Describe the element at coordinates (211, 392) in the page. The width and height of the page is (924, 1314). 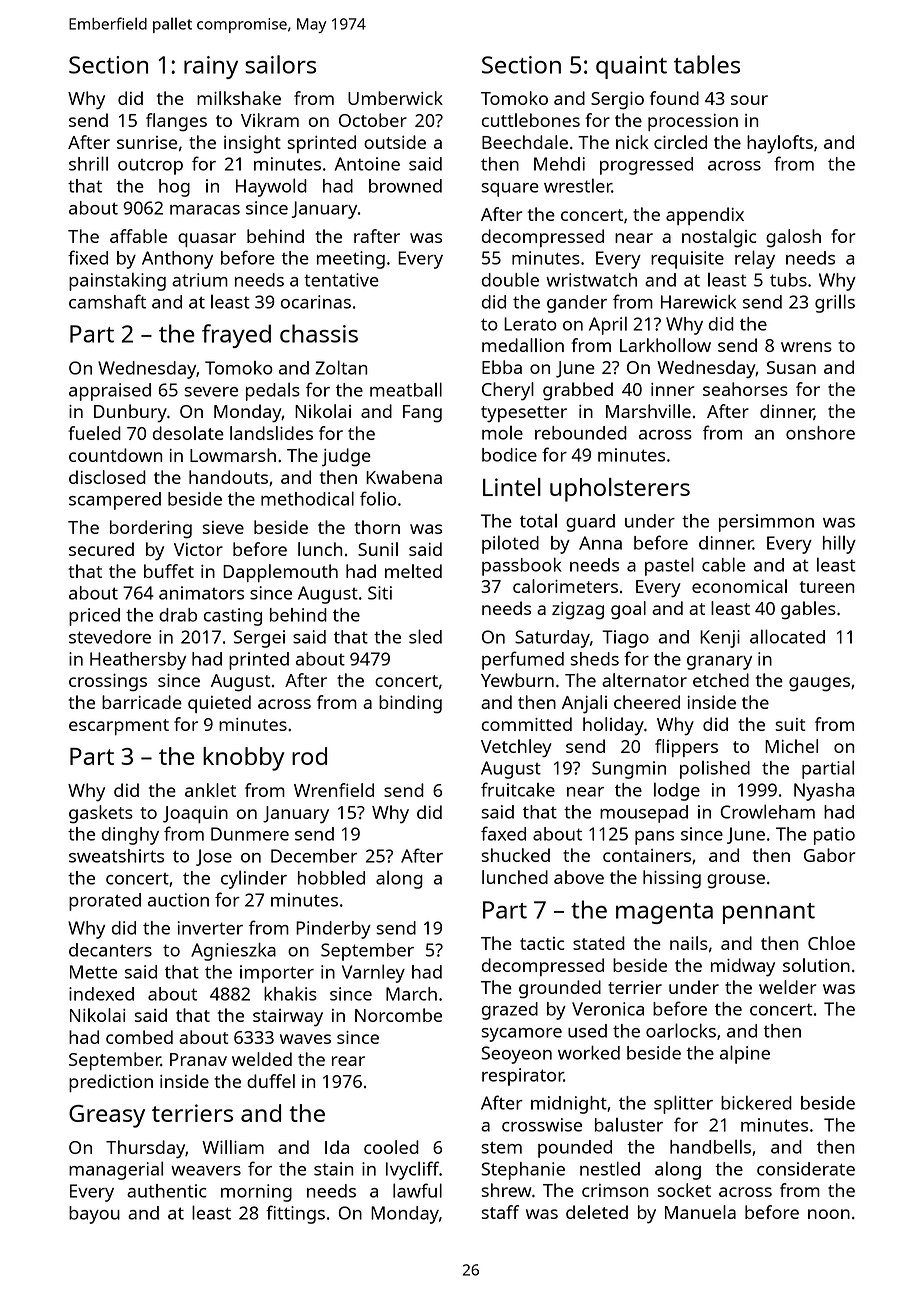
I see `severe` at that location.
